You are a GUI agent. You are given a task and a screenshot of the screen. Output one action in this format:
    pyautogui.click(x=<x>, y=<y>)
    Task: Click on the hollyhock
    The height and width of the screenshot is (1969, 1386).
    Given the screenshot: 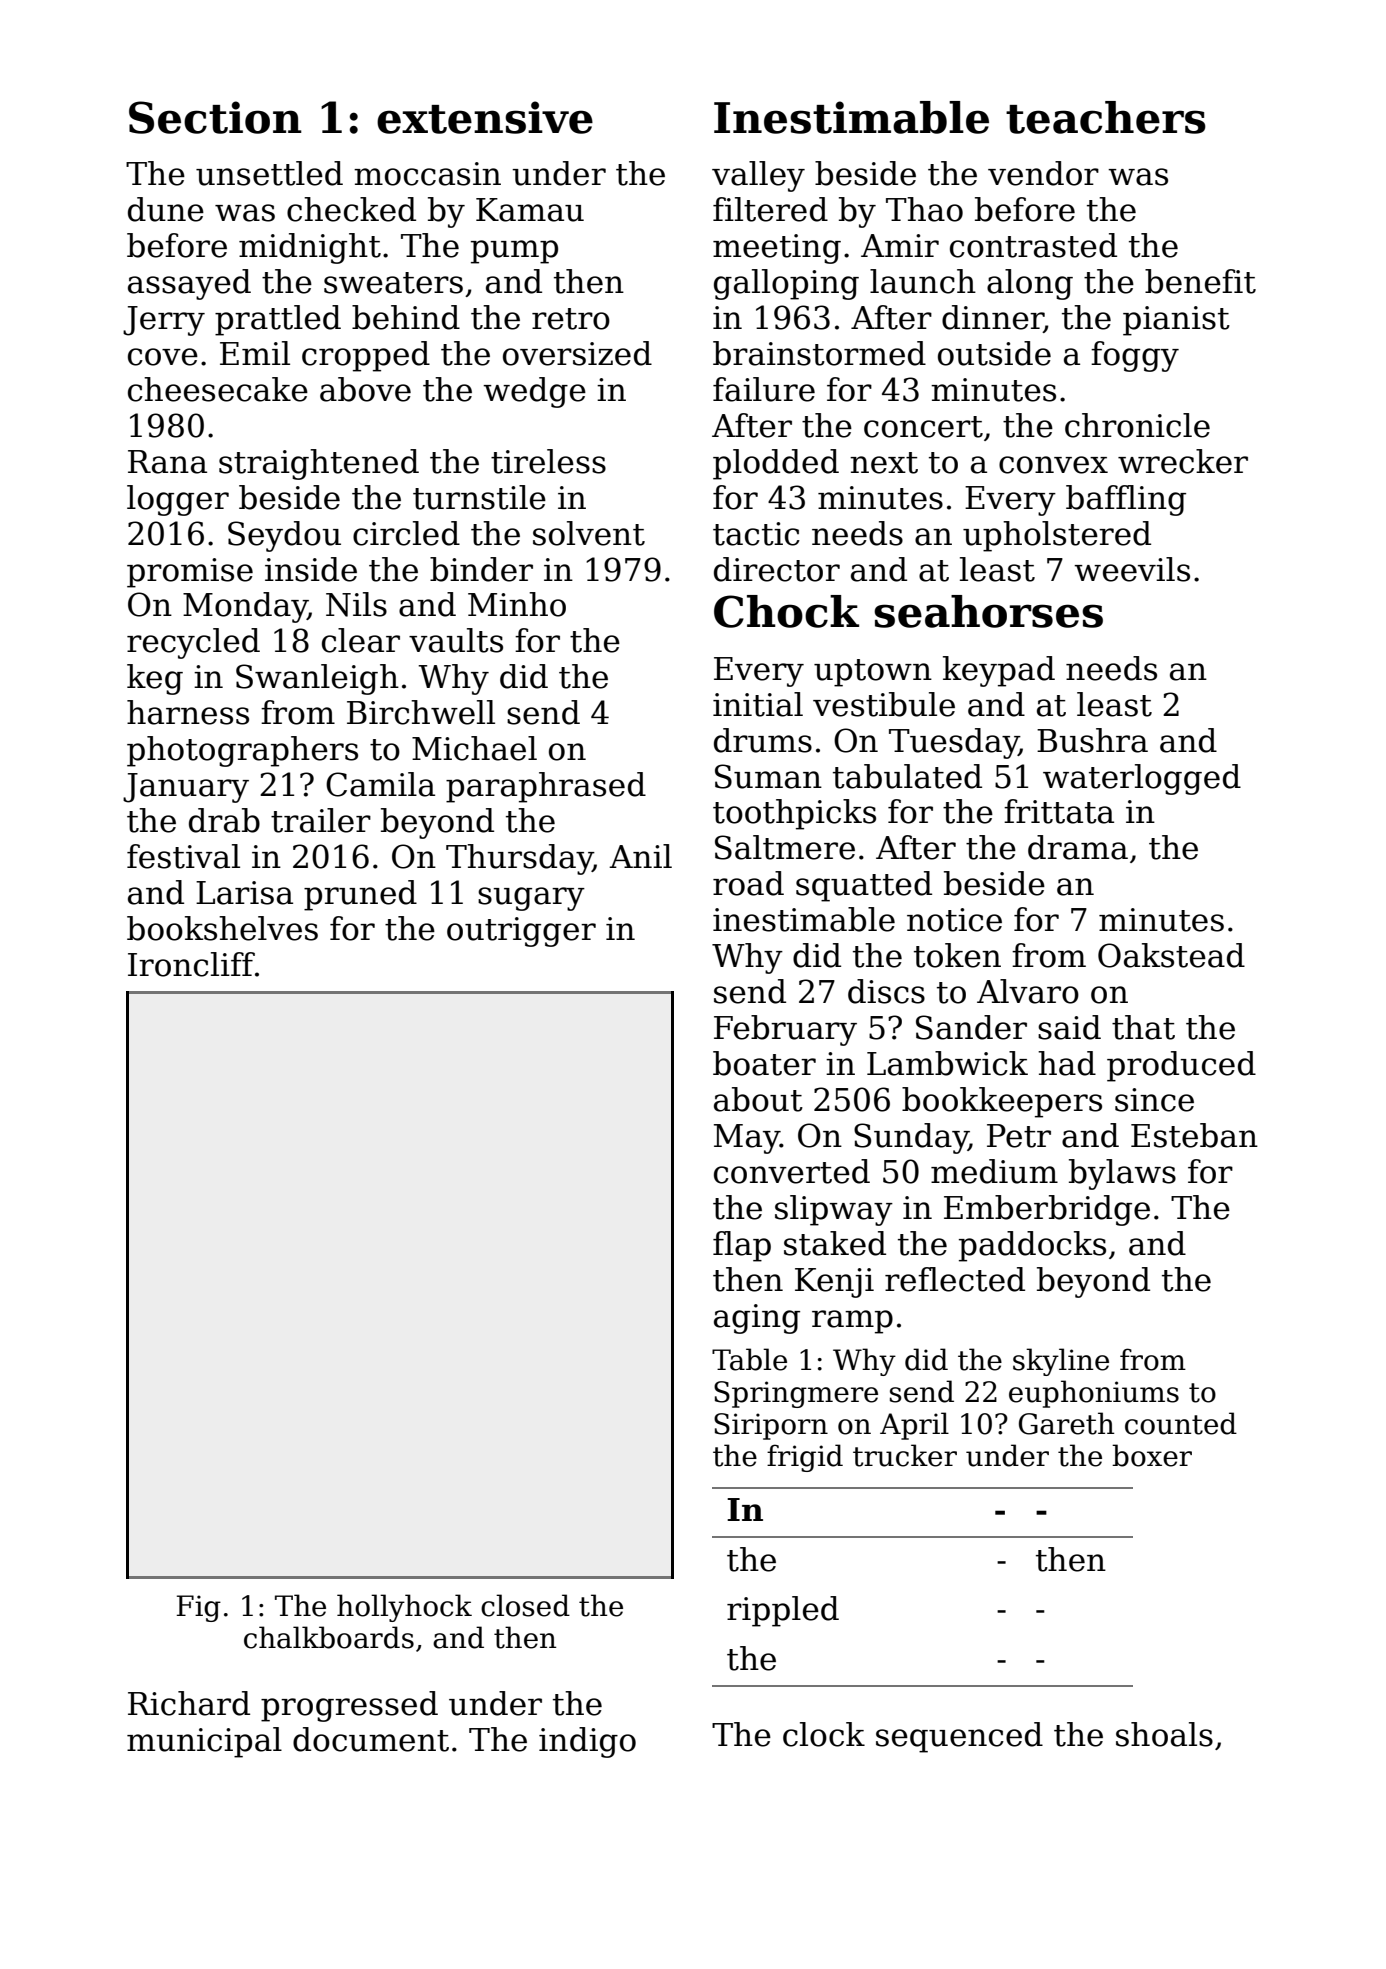 What is the action you would take?
    pyautogui.click(x=404, y=1608)
